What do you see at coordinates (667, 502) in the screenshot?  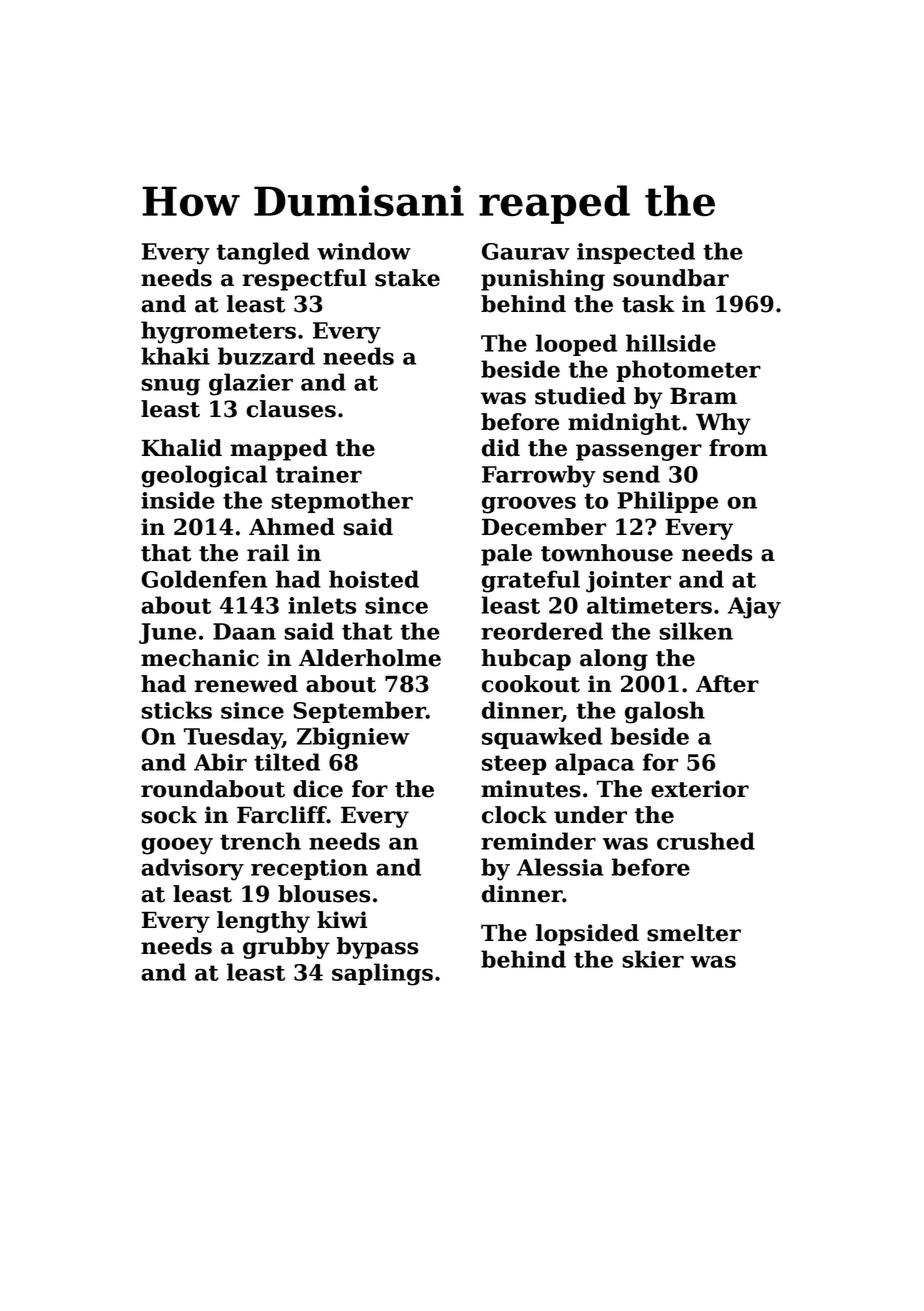 I see `Philippe` at bounding box center [667, 502].
